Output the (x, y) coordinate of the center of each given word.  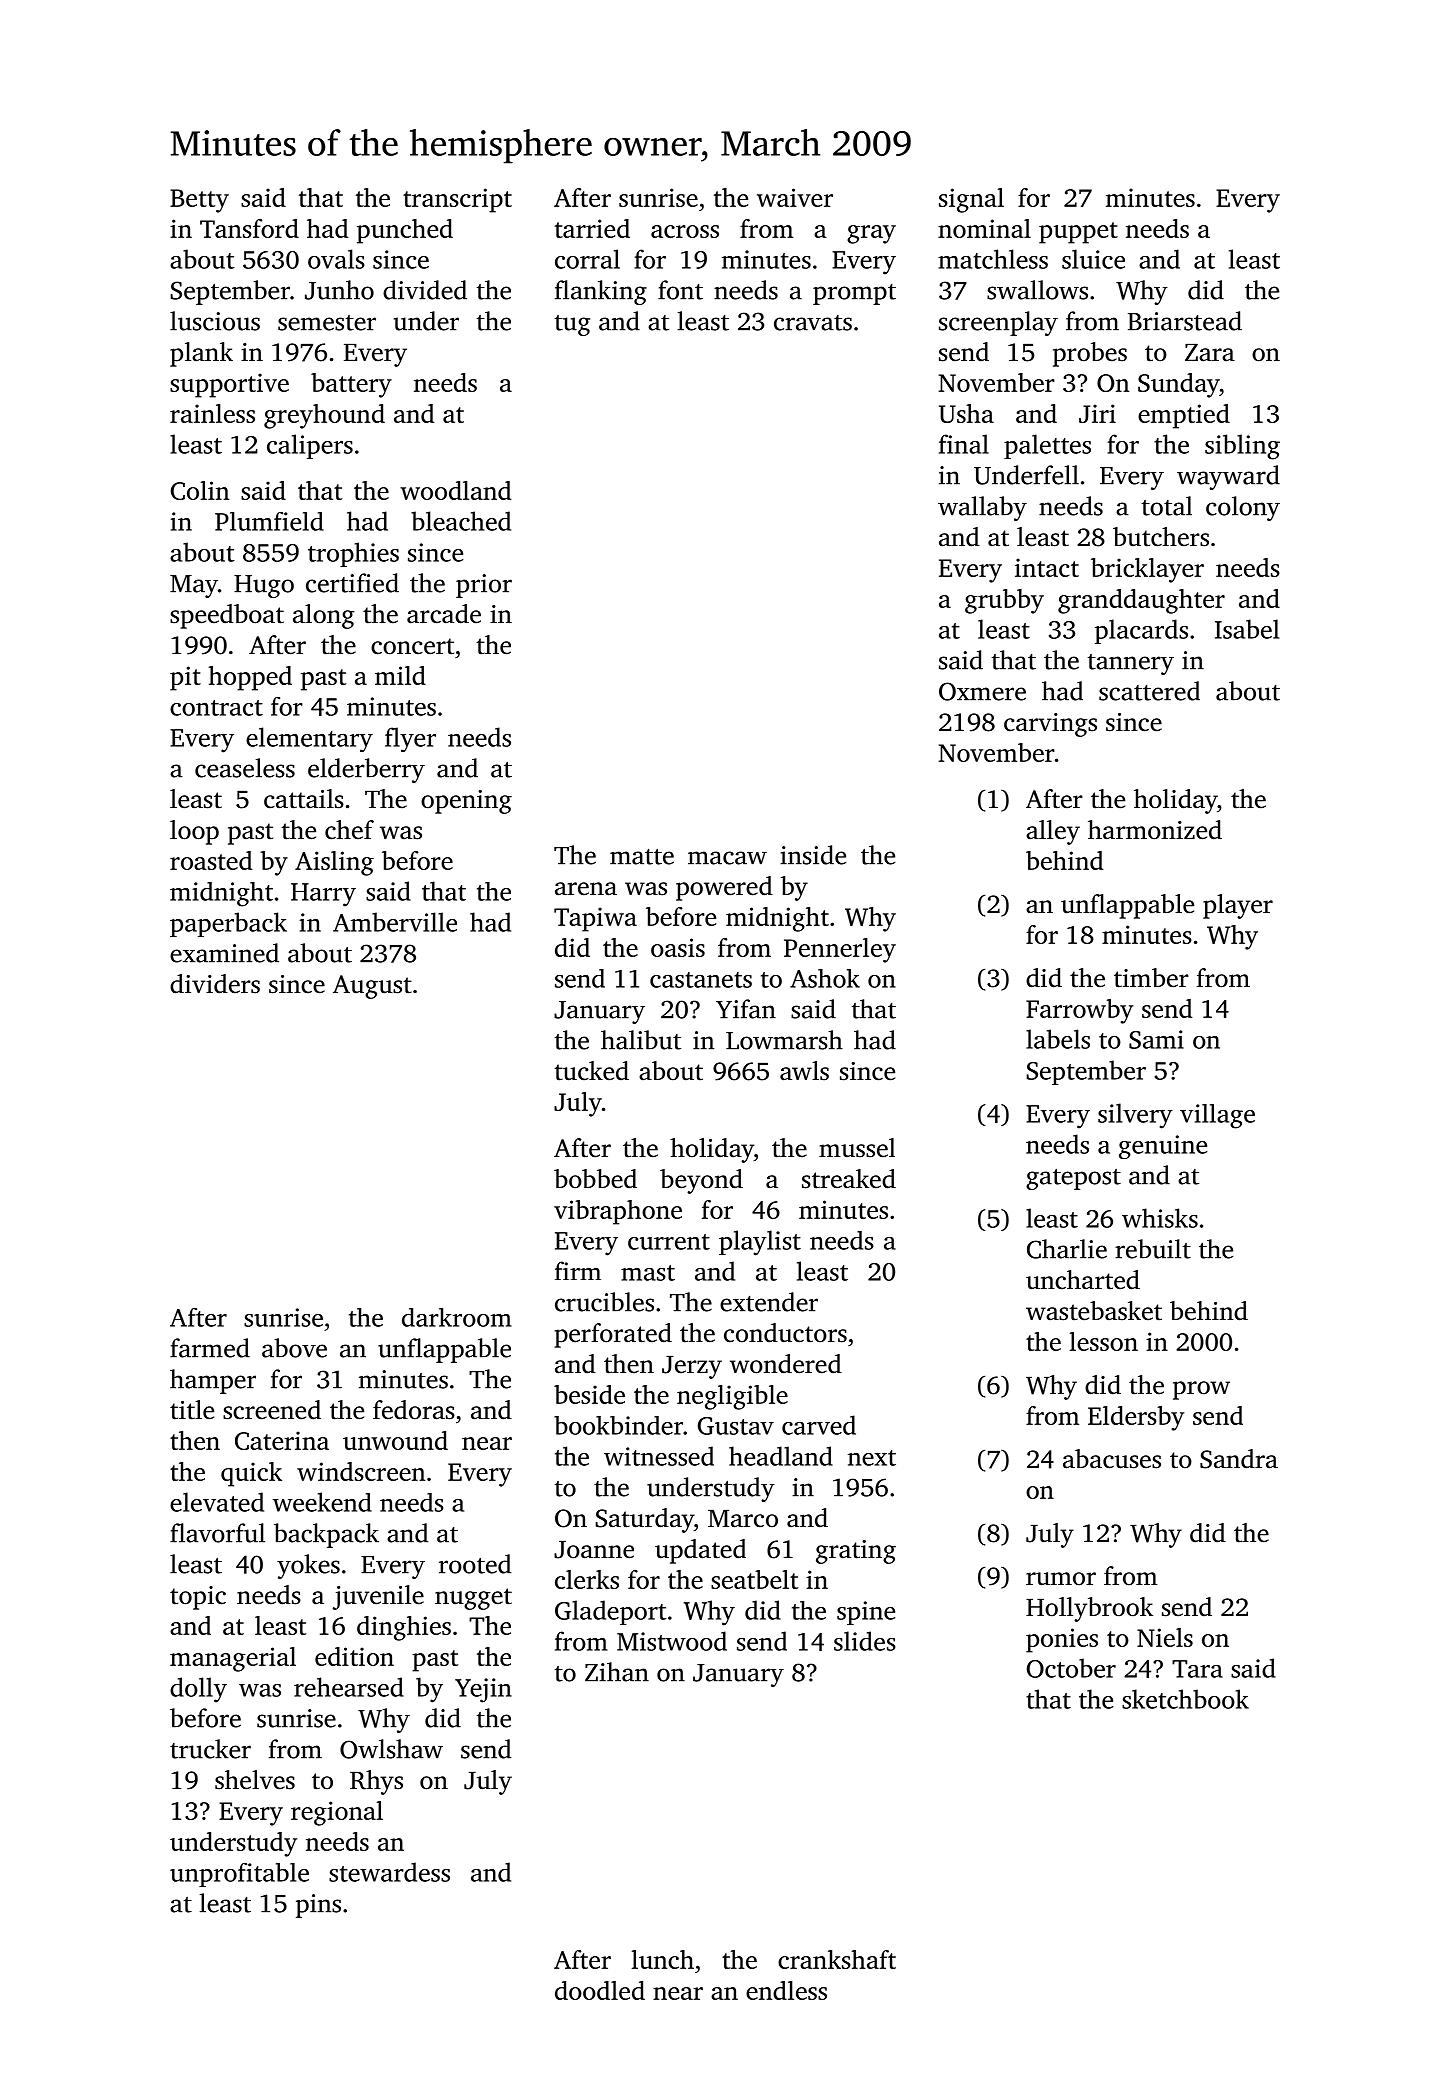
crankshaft (837, 1959)
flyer (410, 739)
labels (1058, 1039)
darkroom (457, 1317)
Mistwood (672, 1641)
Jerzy (692, 1367)
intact (1047, 567)
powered (724, 888)
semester (327, 323)
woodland (455, 490)
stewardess (389, 1872)
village (1217, 1116)
